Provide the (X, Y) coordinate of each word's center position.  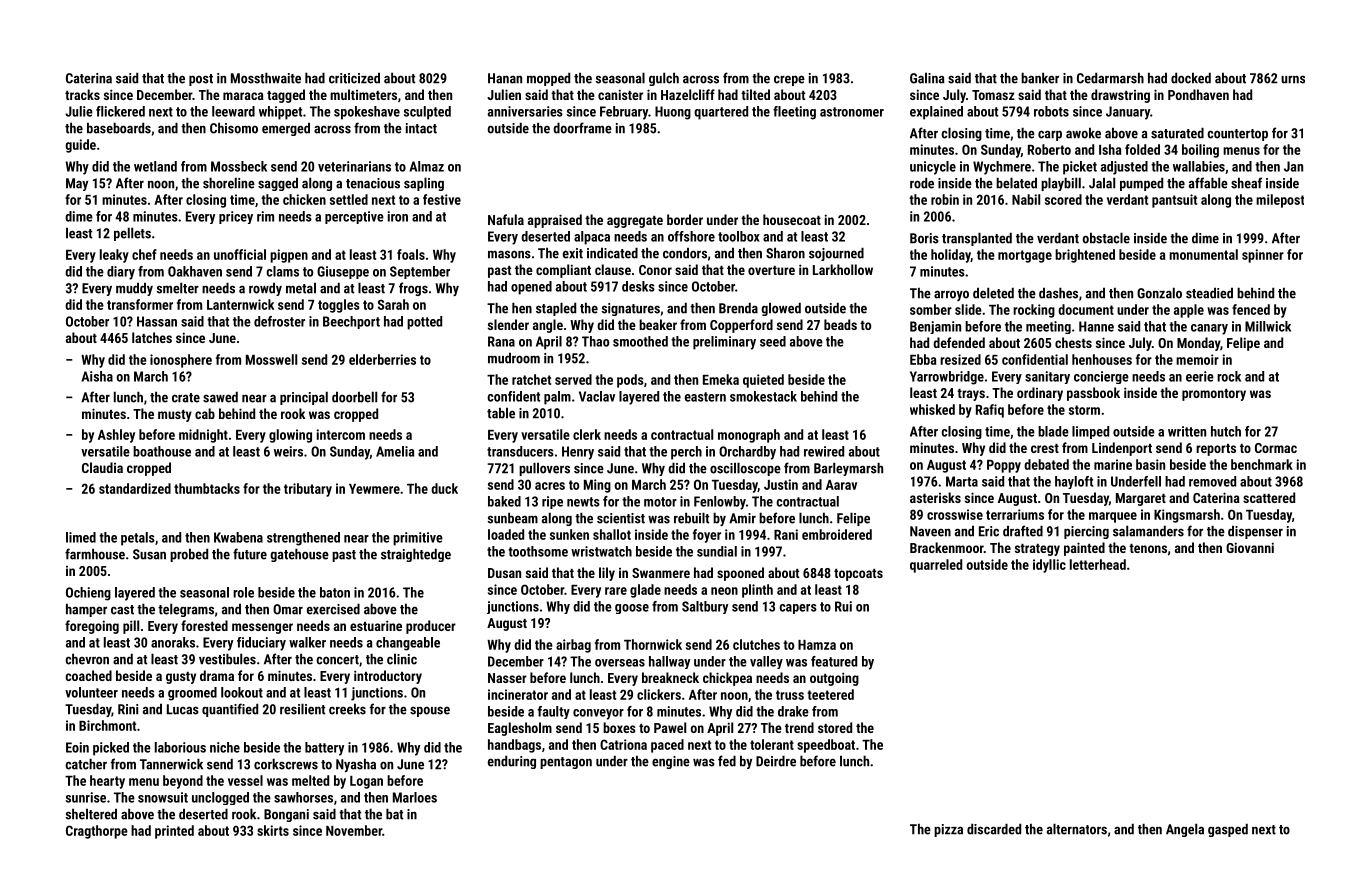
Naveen (930, 531)
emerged (286, 129)
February (624, 113)
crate (186, 398)
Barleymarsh (848, 469)
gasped (1228, 830)
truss (790, 695)
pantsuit (1174, 201)
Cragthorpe (97, 832)
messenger (262, 628)
